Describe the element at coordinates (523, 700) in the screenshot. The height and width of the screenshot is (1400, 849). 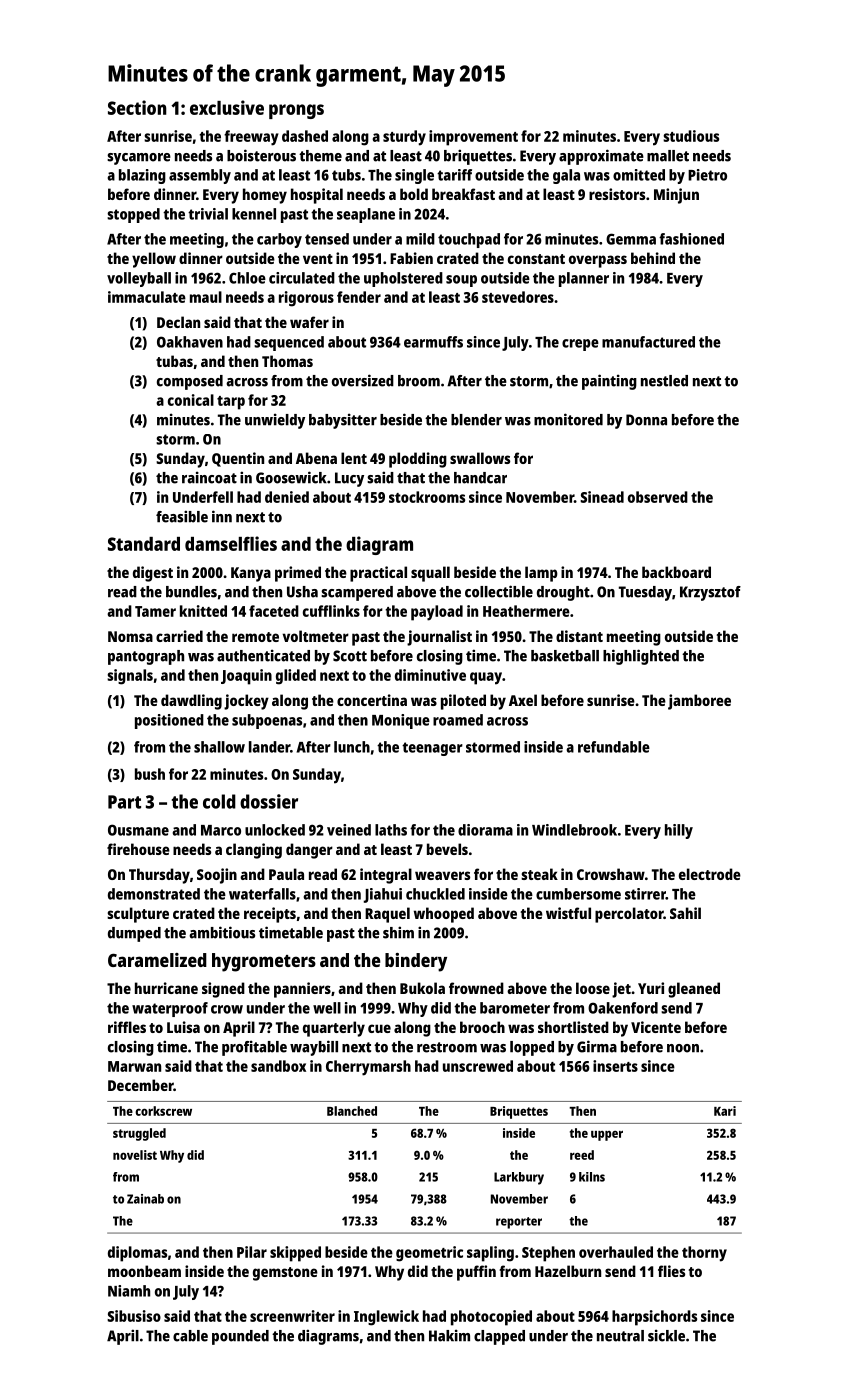
I see `Axel` at that location.
